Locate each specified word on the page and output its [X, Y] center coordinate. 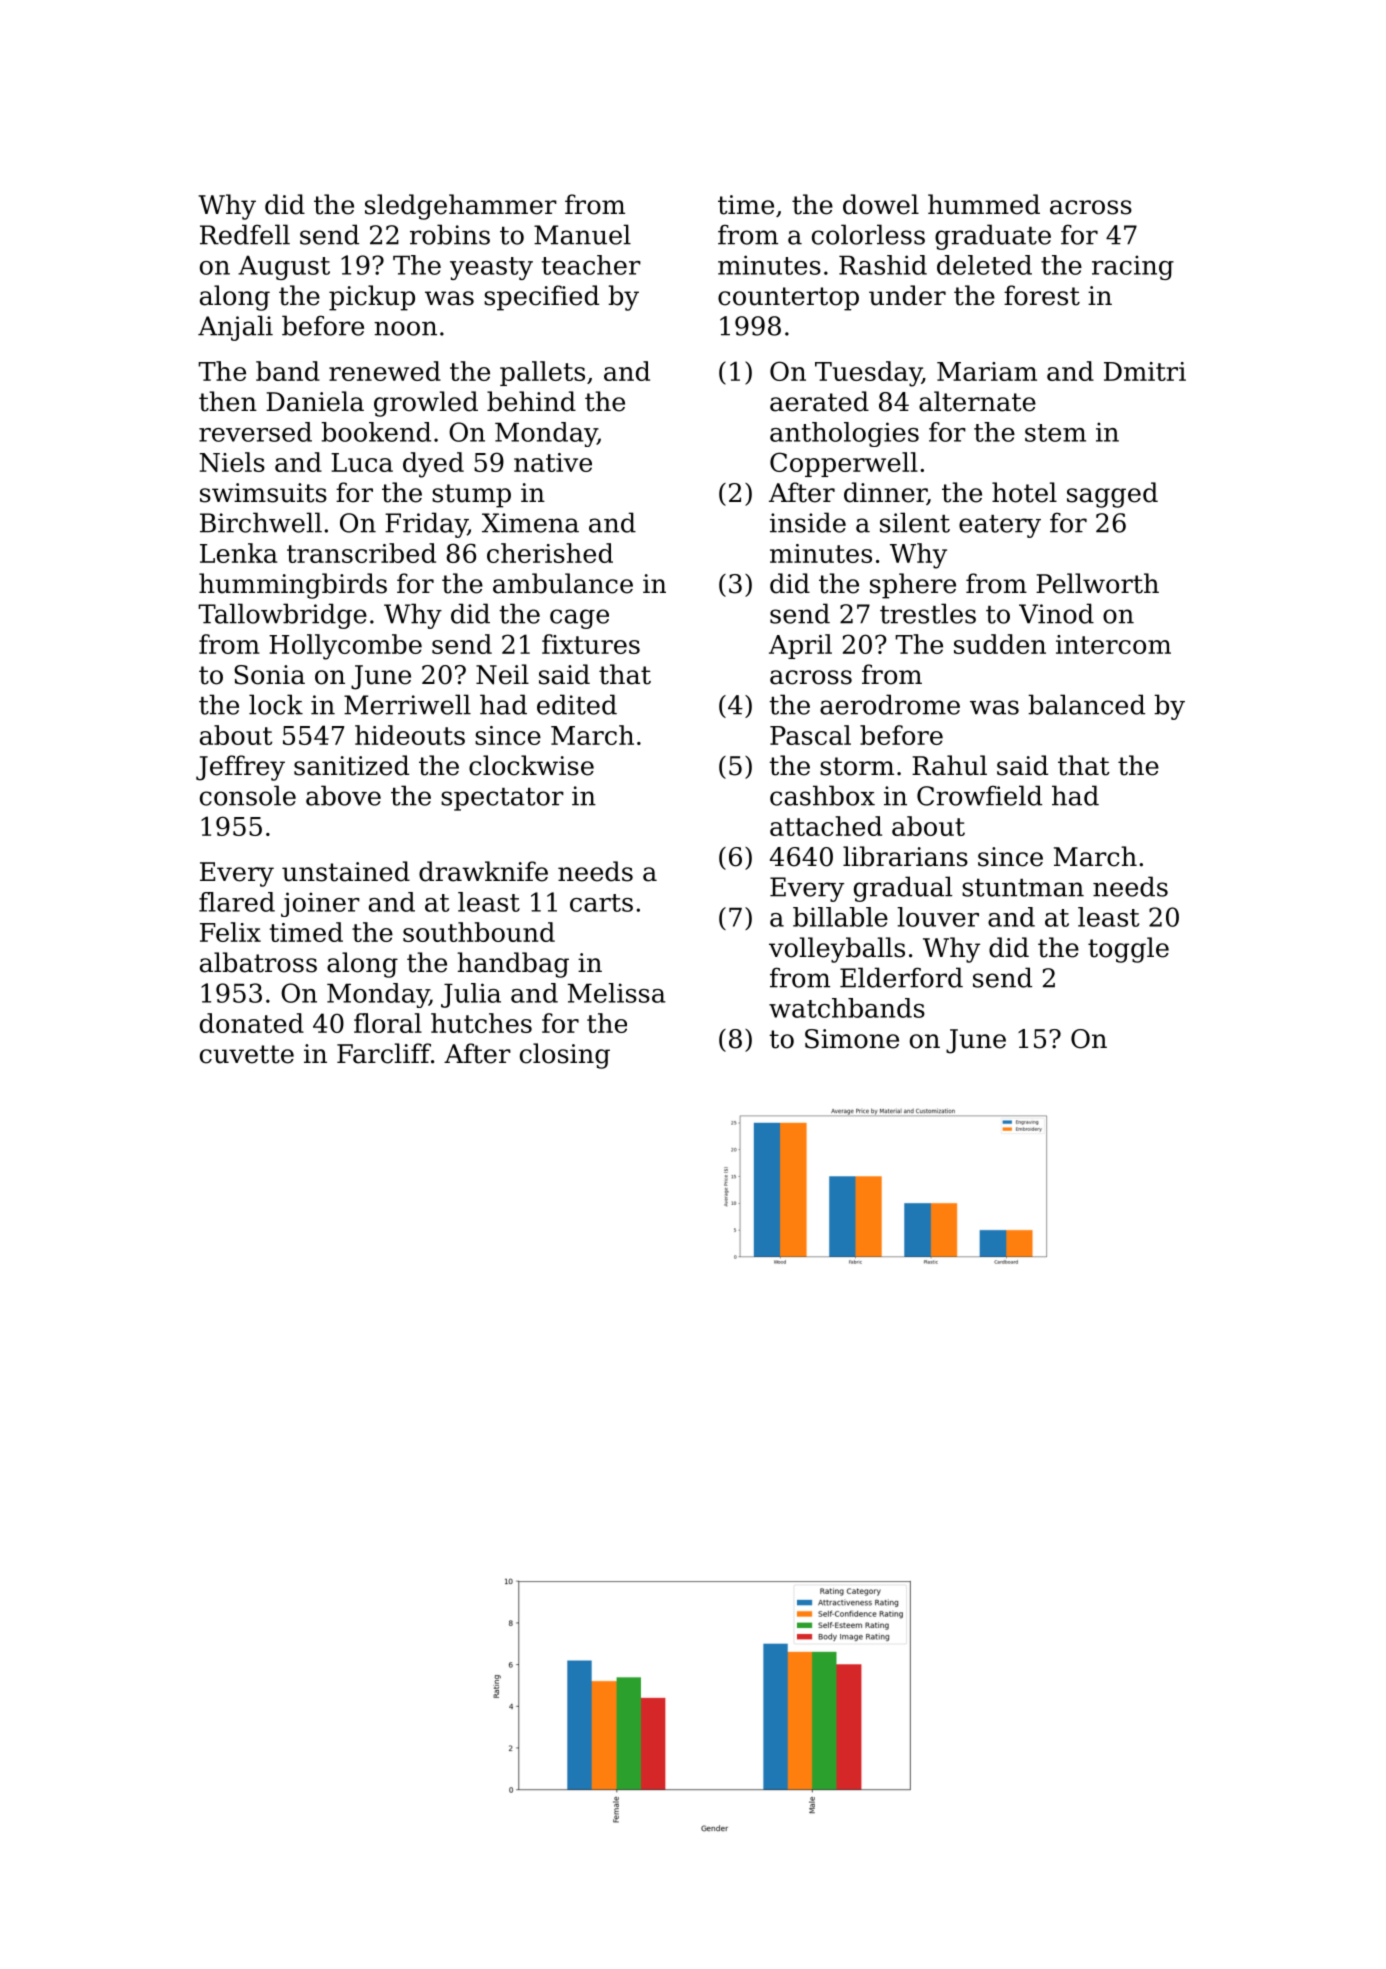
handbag [513, 965]
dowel [881, 204]
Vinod [1056, 613]
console [248, 795]
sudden [1000, 644]
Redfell [245, 234]
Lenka [239, 553]
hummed [984, 204]
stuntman [1023, 888]
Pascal [810, 735]
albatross [258, 962]
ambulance [563, 583]
